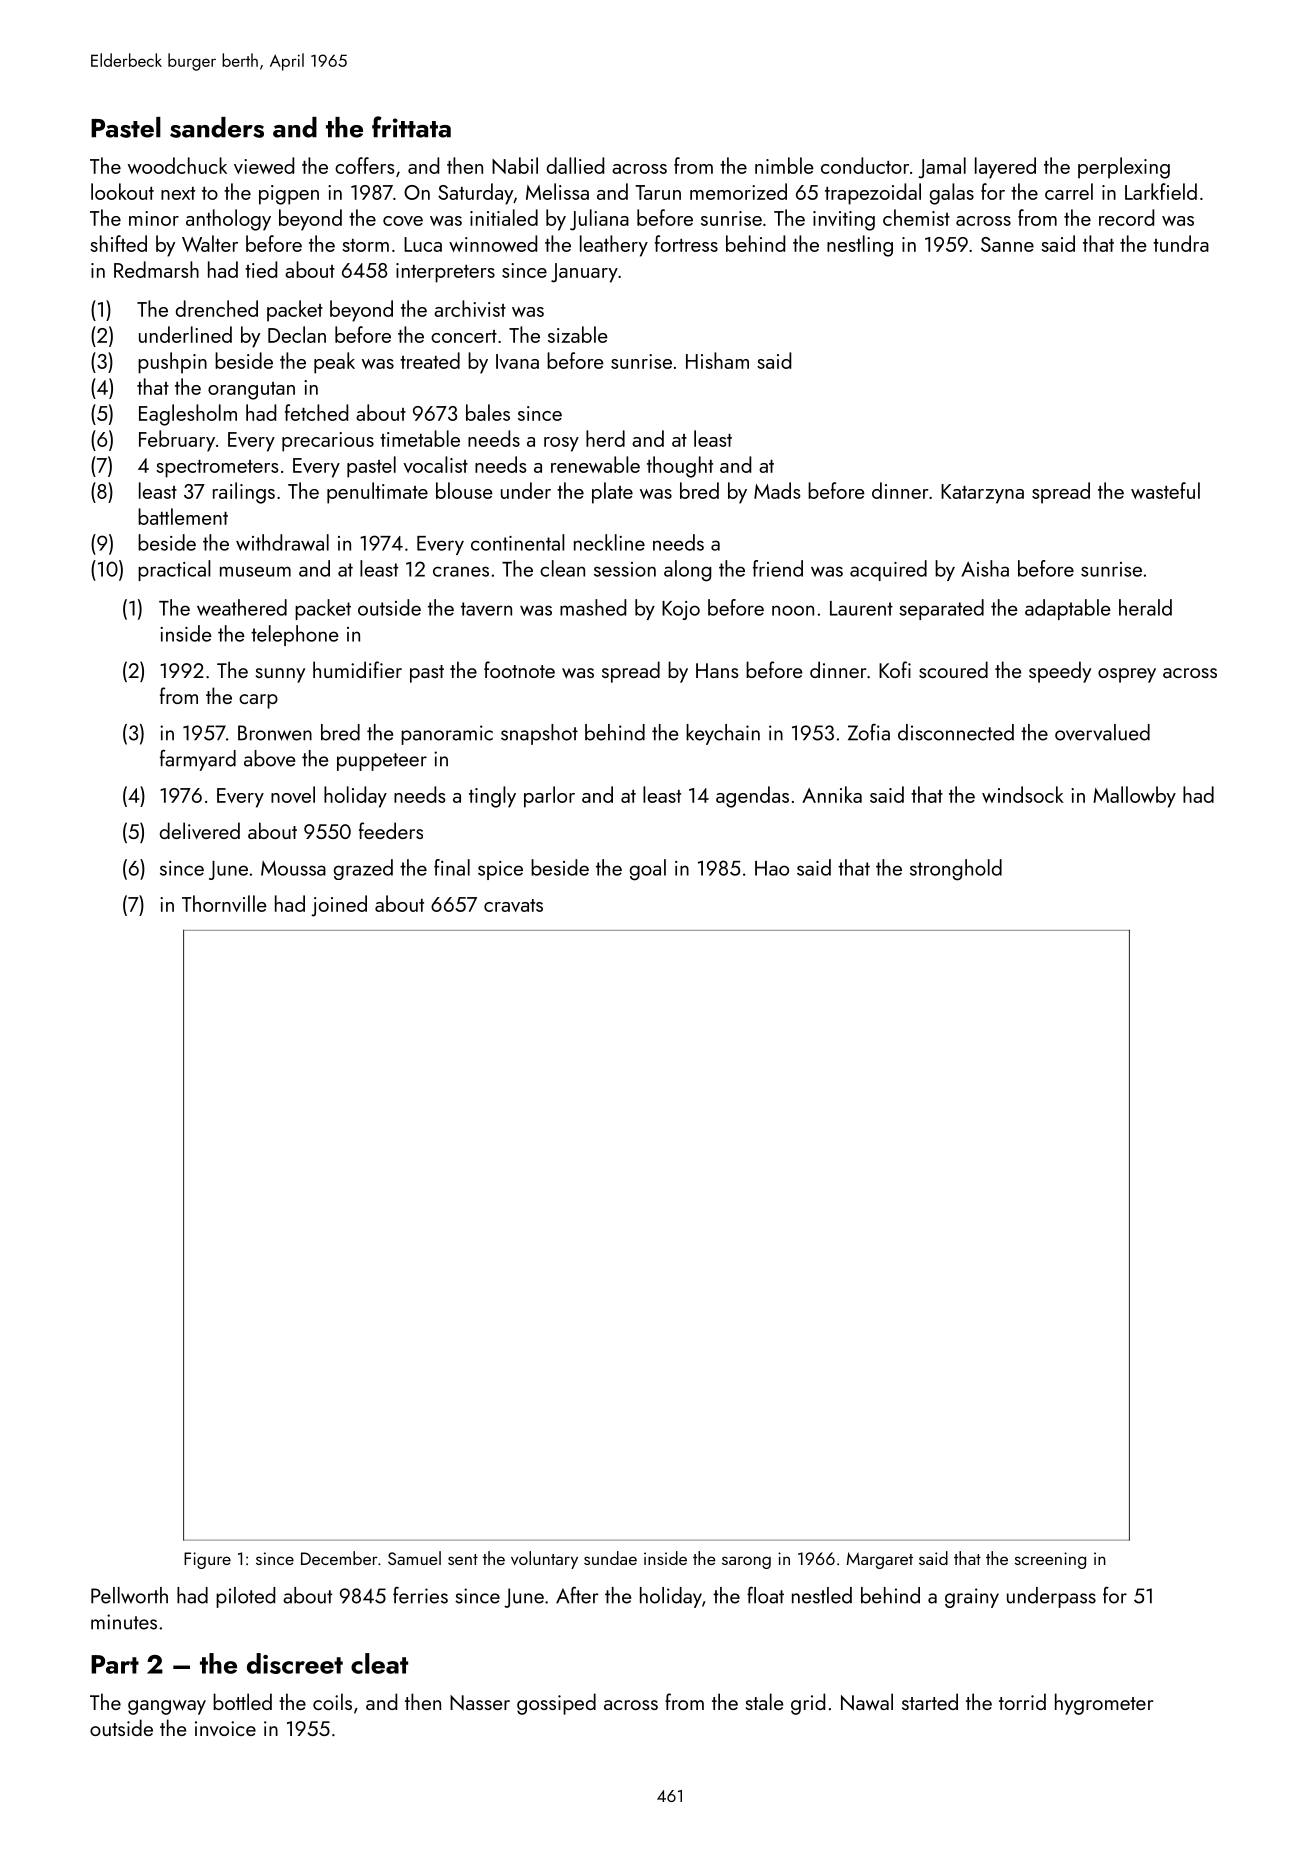 The height and width of the page is (1857, 1313). What do you see at coordinates (1181, 243) in the page?
I see `tundra` at bounding box center [1181, 243].
